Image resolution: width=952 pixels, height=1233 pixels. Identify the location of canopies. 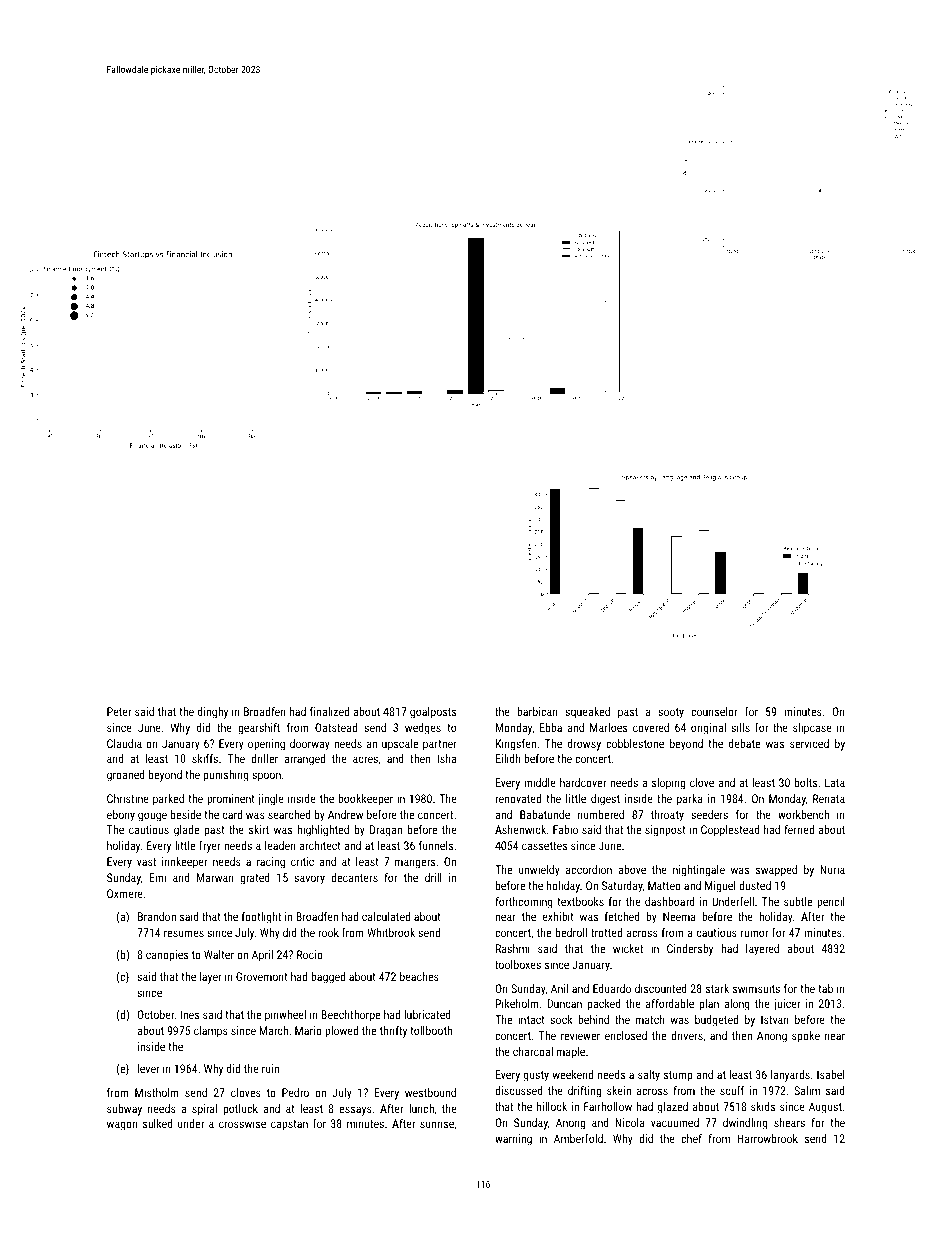
(167, 956).
